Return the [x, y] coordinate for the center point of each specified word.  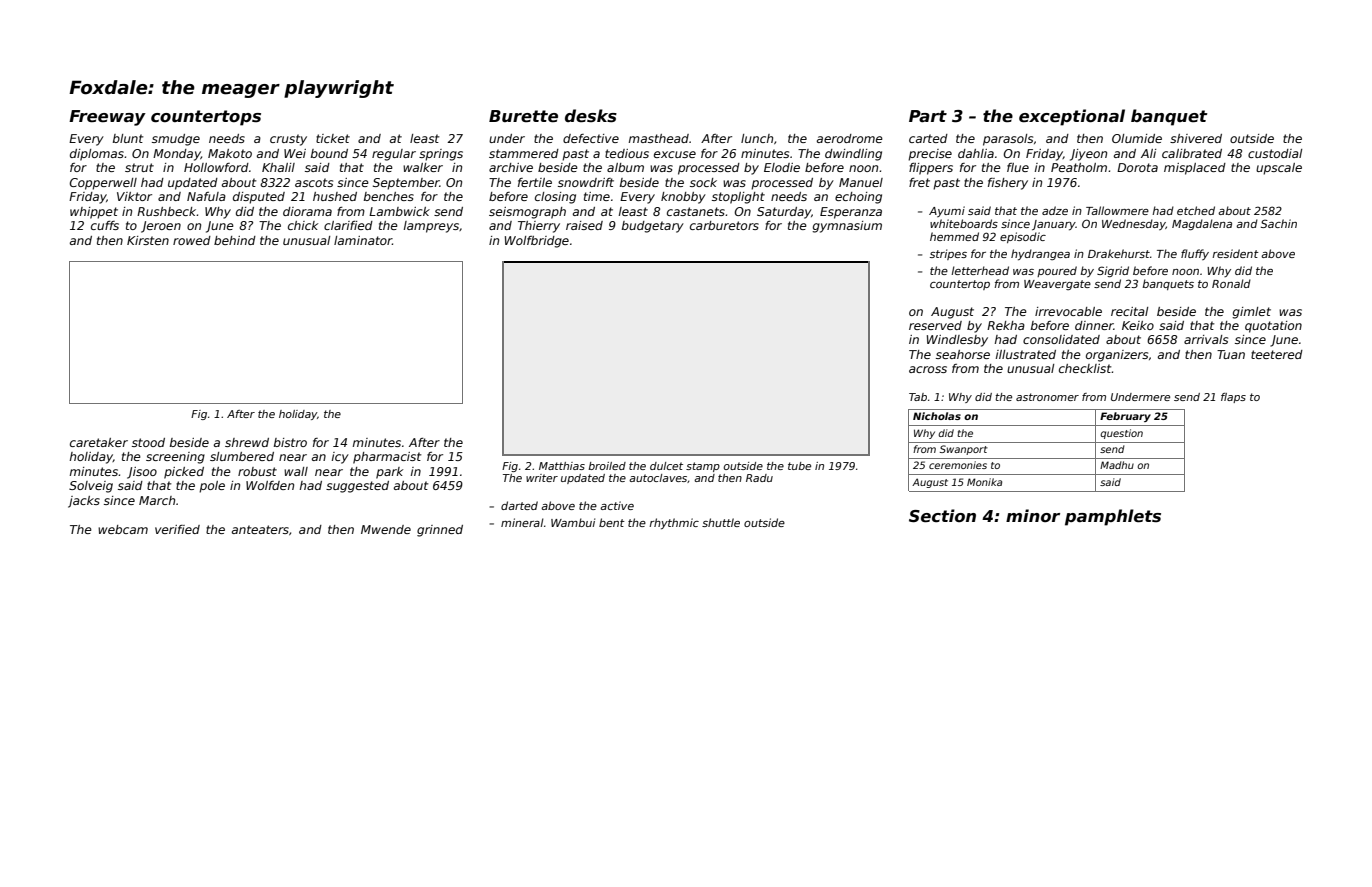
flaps [1233, 398]
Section [942, 516]
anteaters [260, 529]
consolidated [1061, 339]
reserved [935, 325]
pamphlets [1113, 517]
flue [1018, 167]
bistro [290, 442]
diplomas [97, 155]
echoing [858, 198]
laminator [363, 240]
